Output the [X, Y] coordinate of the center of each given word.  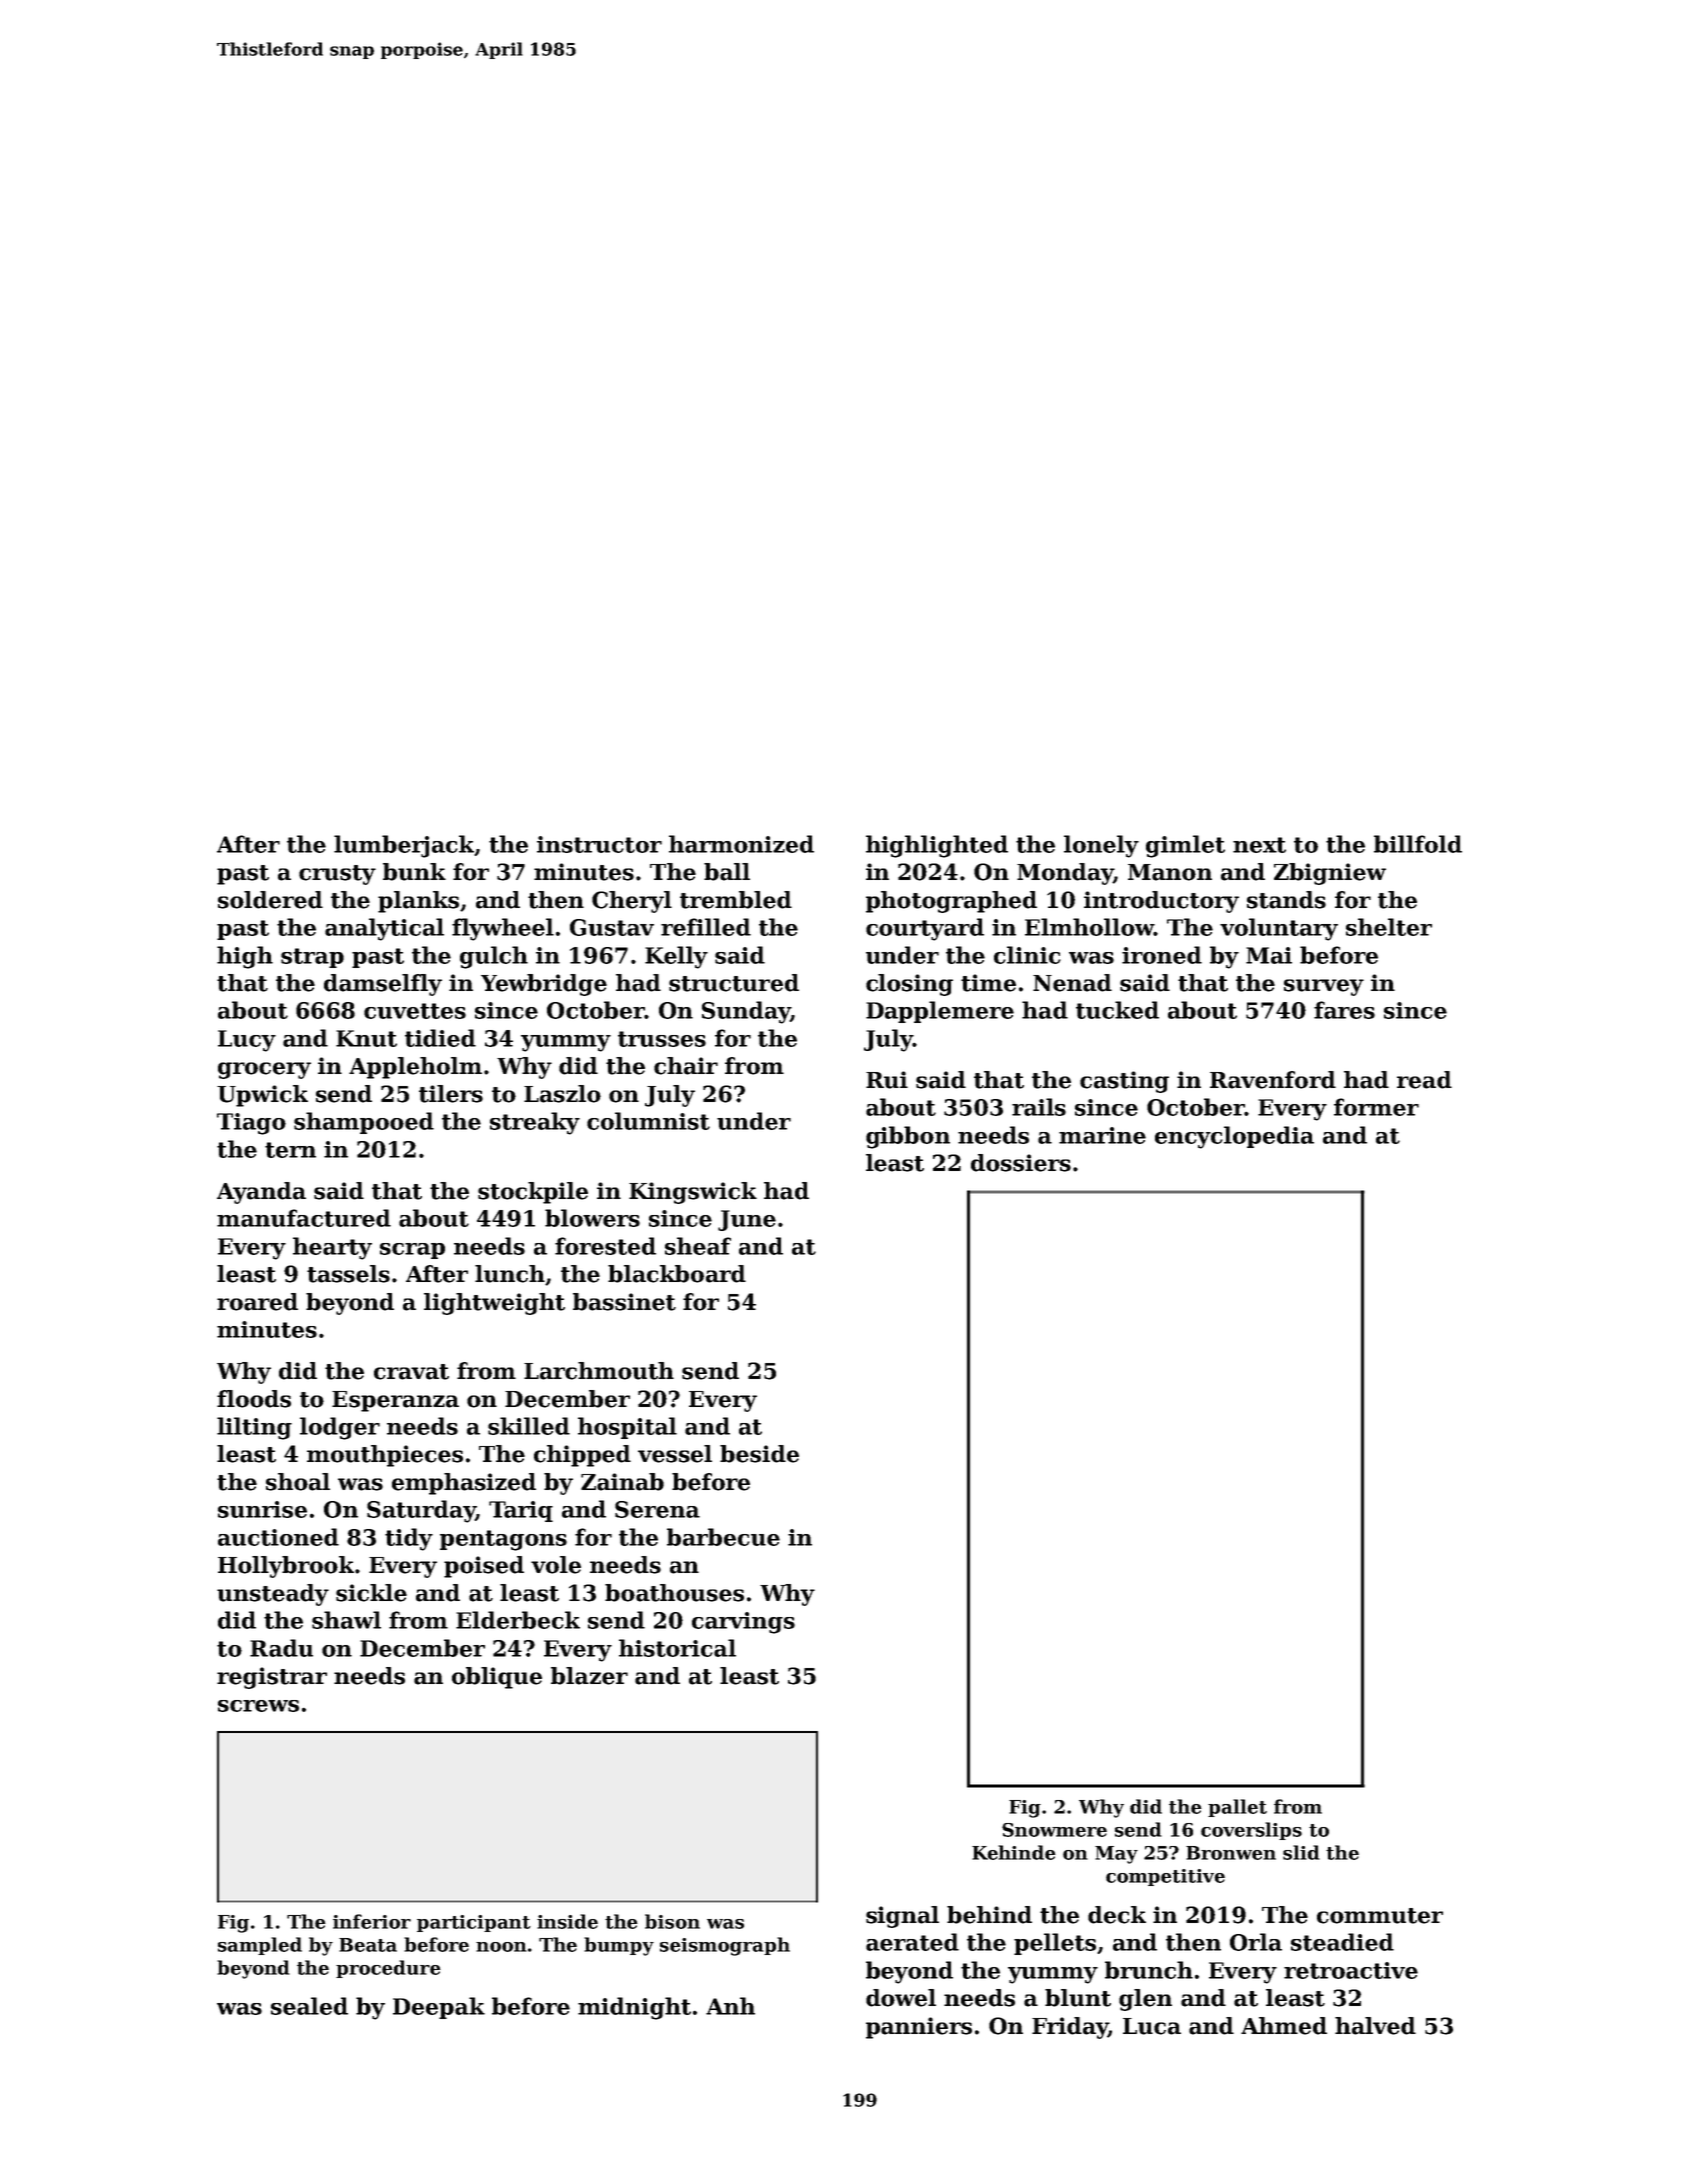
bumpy [619, 1946]
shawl [346, 1620]
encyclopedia [1234, 1137]
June [747, 1220]
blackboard [677, 1274]
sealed [309, 2006]
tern [290, 1150]
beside [759, 1454]
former [1376, 1107]
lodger [340, 1428]
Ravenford [1273, 1080]
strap [312, 958]
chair [686, 1066]
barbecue [723, 1537]
